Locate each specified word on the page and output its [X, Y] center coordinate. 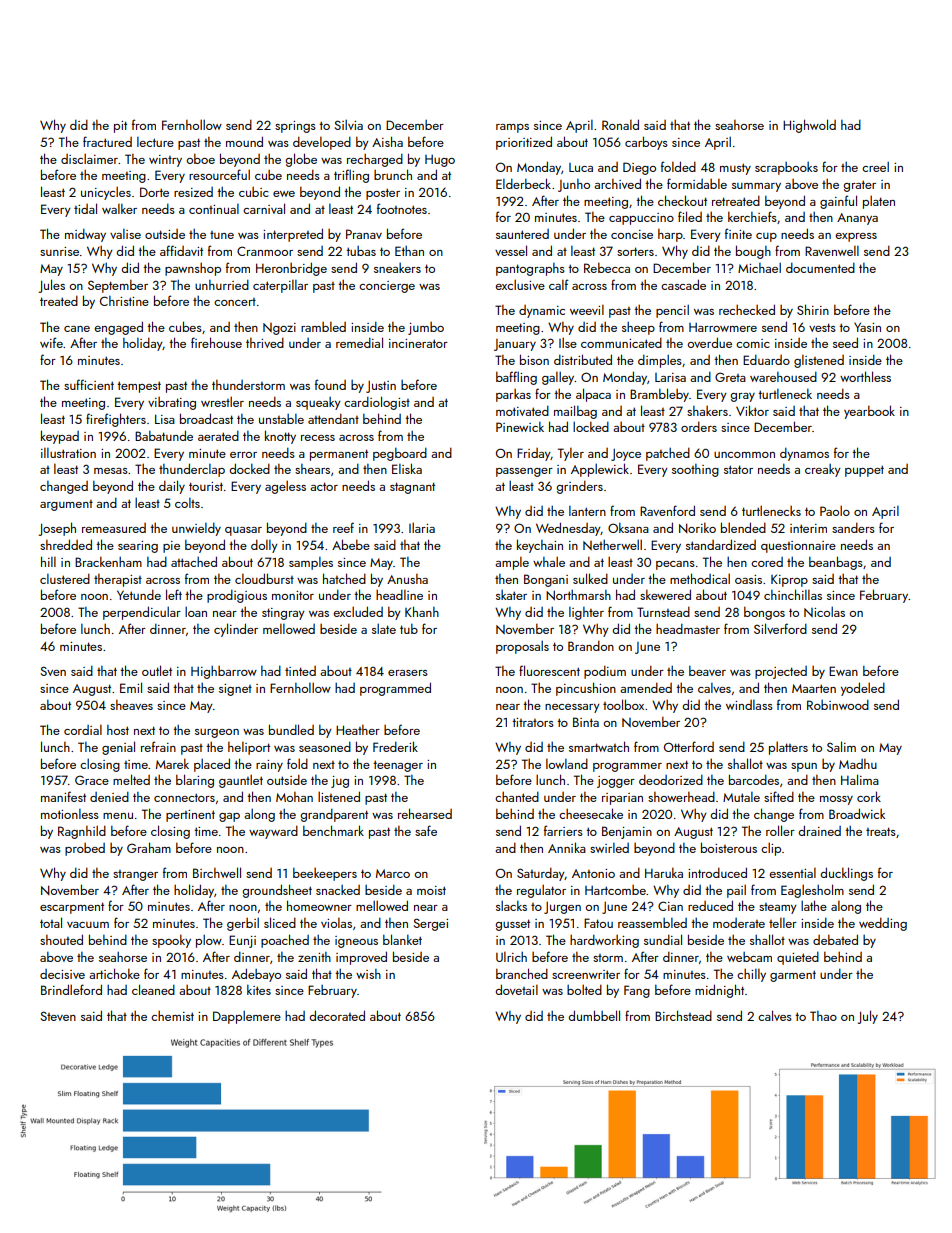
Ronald [620, 124]
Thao [823, 1016]
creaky [823, 470]
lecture [155, 142]
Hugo [440, 161]
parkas [513, 395]
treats [881, 831]
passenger [524, 472]
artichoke [114, 973]
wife [51, 342]
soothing [695, 470]
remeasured [114, 528]
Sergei [430, 924]
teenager [398, 766]
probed [85, 849]
